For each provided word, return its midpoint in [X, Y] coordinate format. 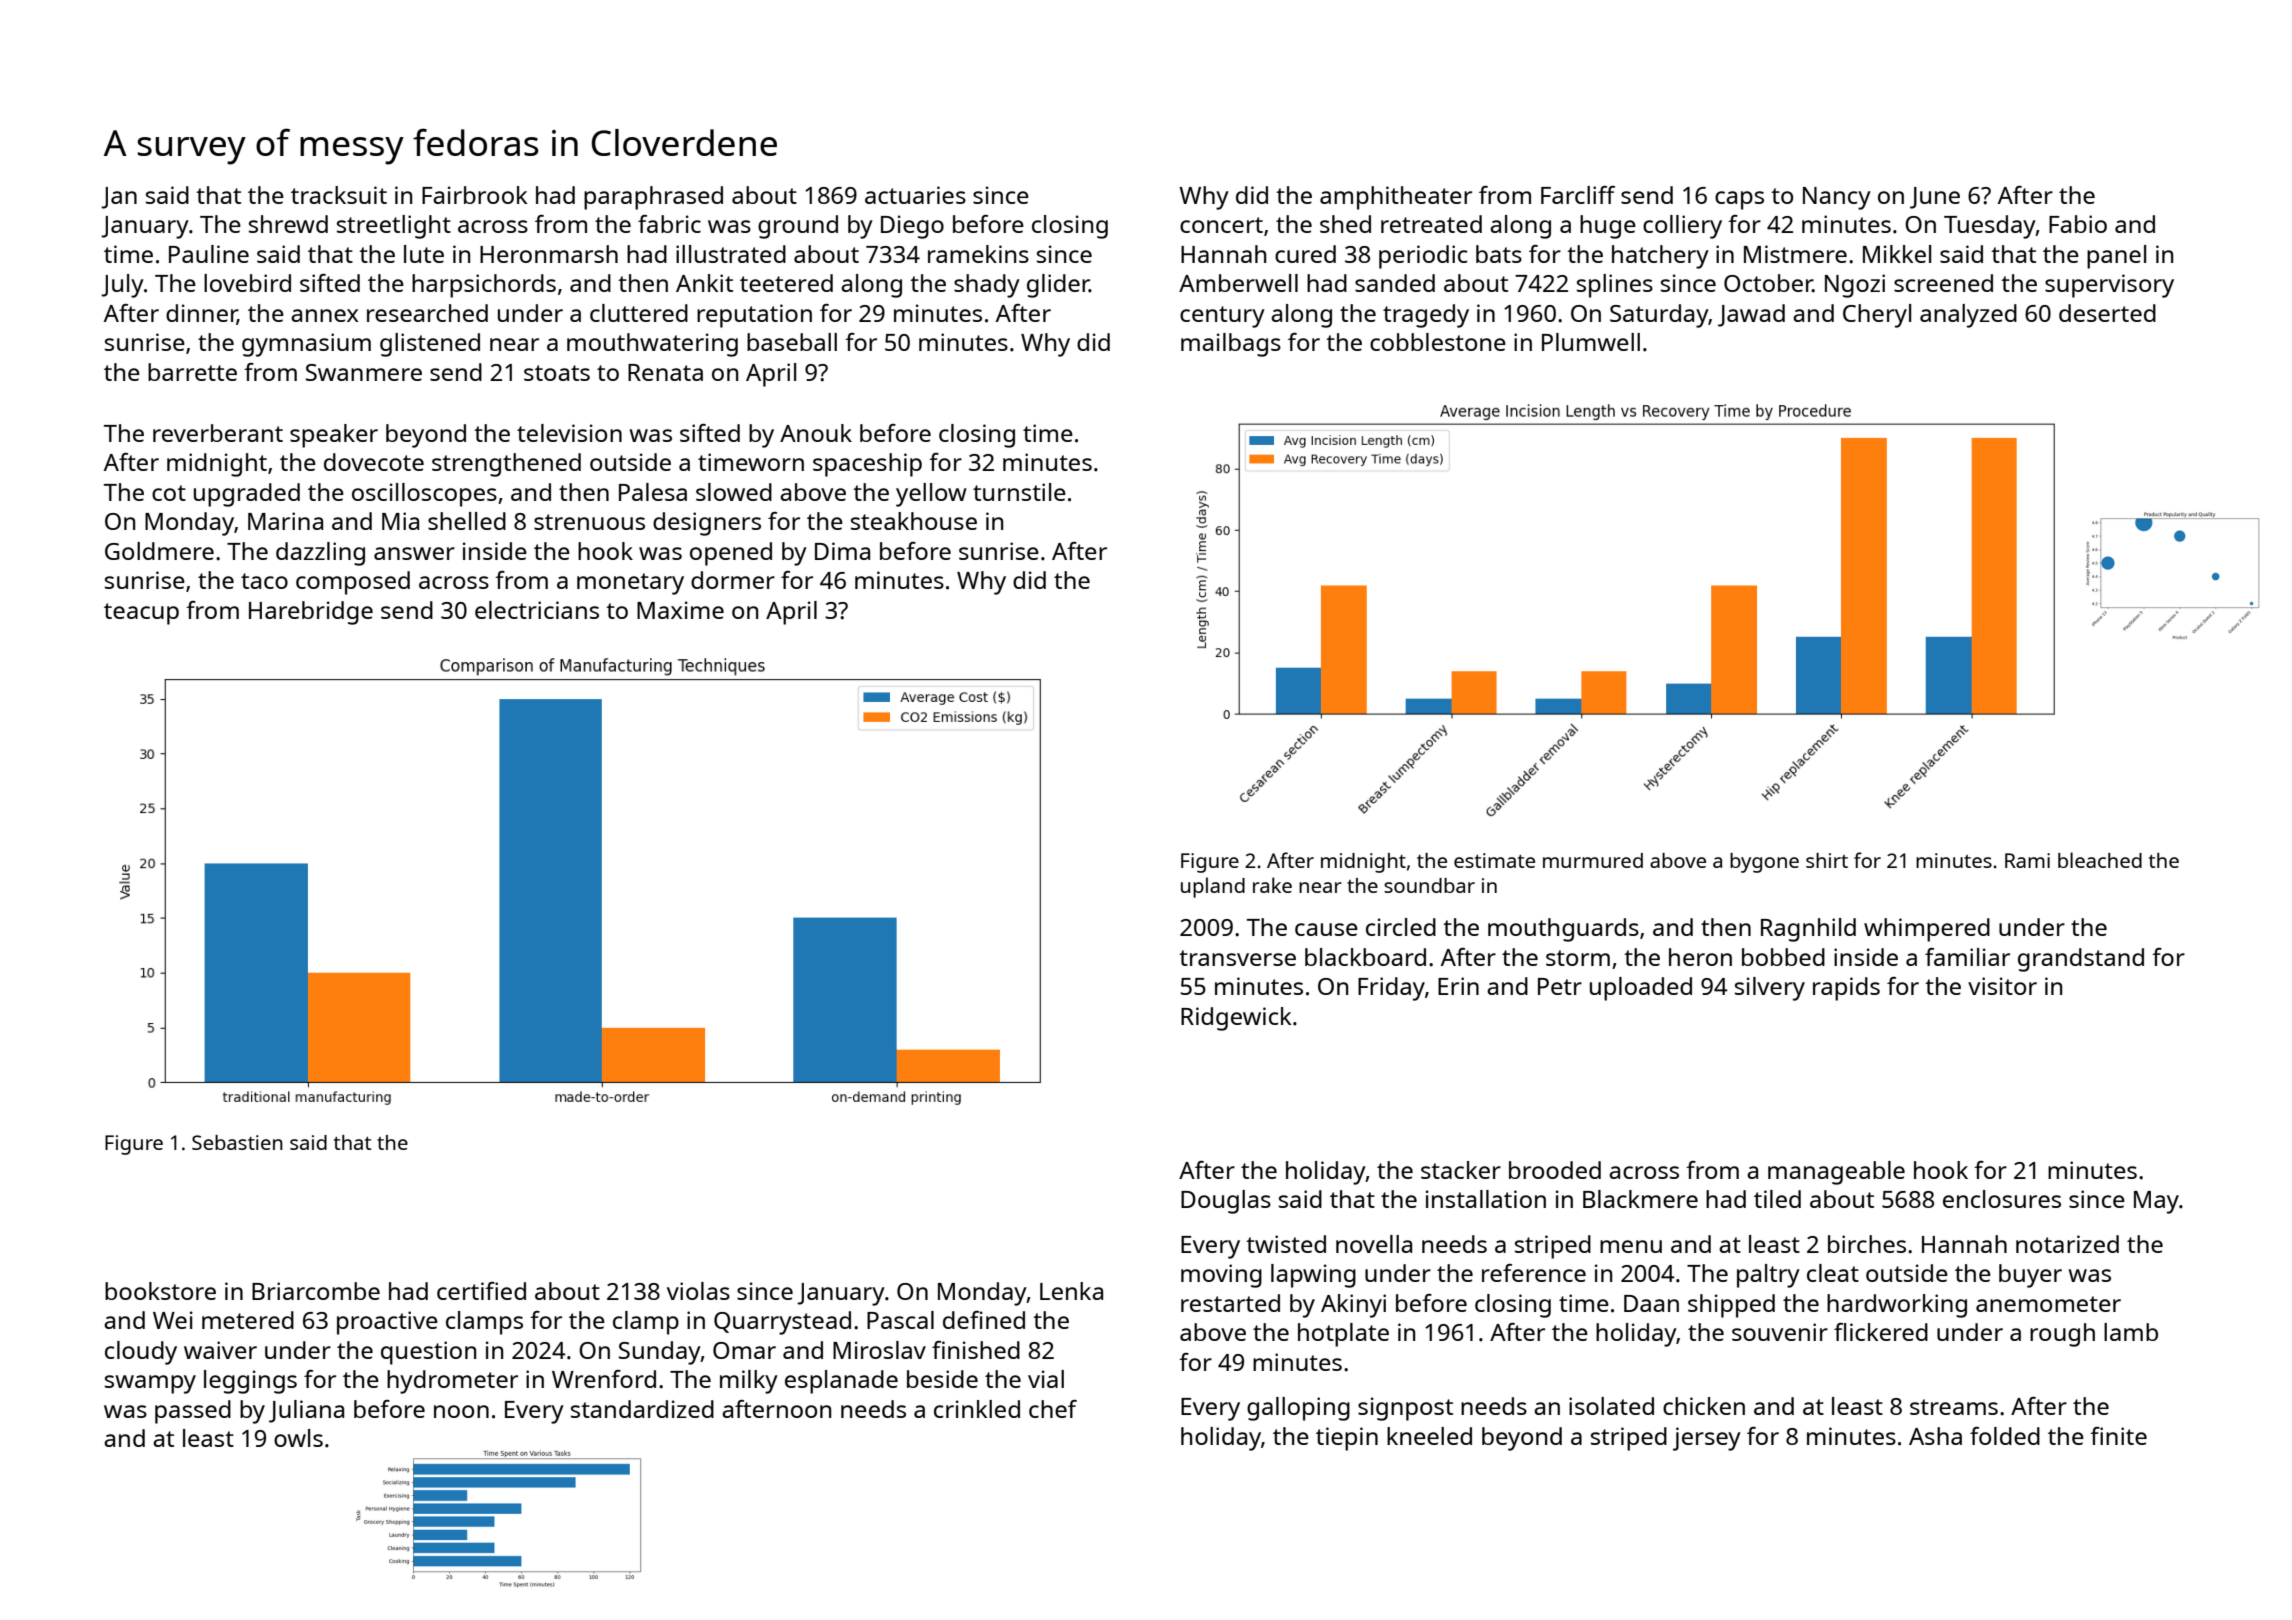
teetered [786, 283]
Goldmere [159, 551]
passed [193, 1412]
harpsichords [484, 286]
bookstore [160, 1291]
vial [1046, 1379]
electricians [537, 610]
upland [1213, 887]
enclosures [2002, 1199]
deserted [2107, 313]
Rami [2027, 860]
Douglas [1226, 1202]
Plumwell [1591, 342]
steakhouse [914, 521]
